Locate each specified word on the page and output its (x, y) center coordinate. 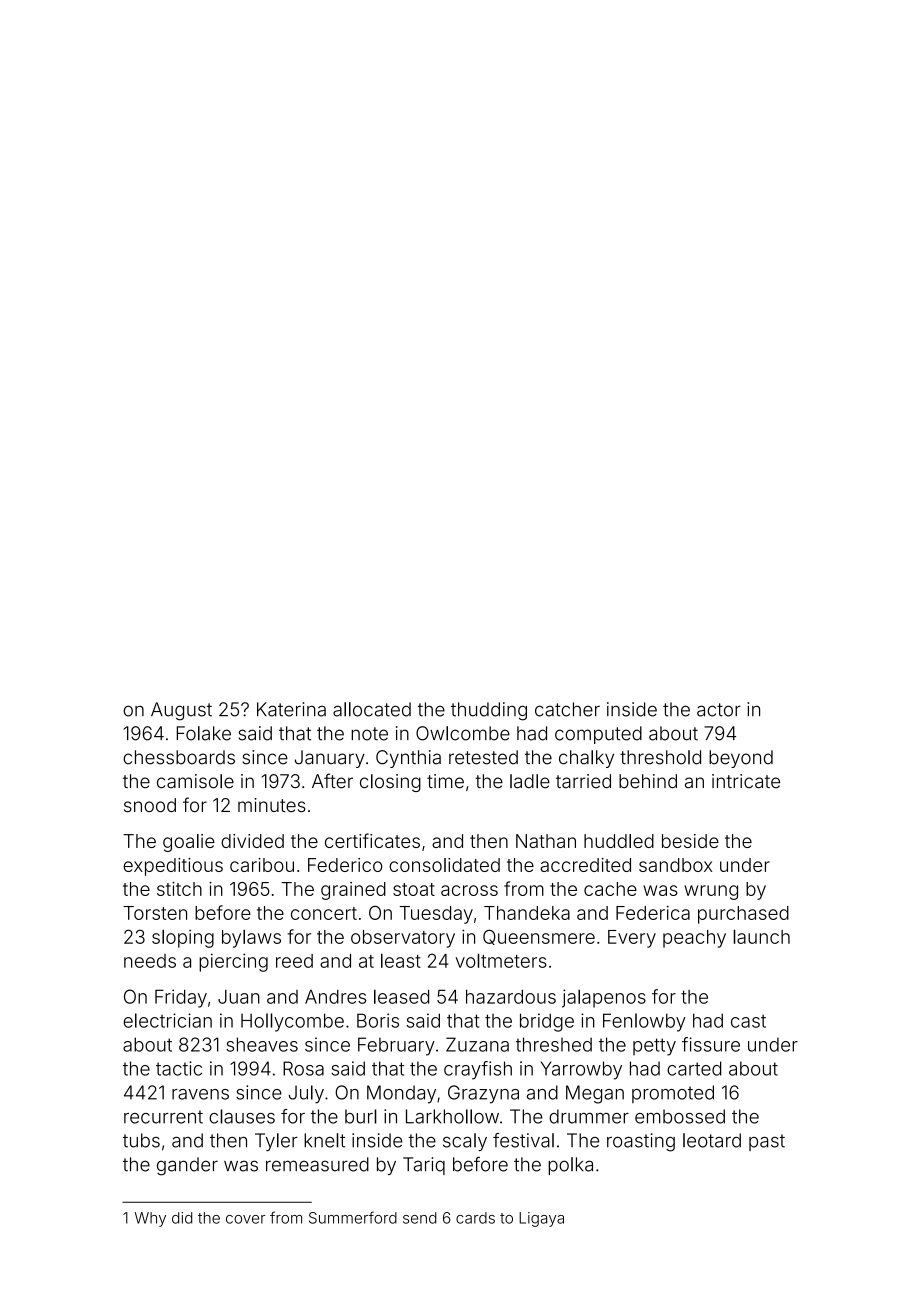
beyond (741, 759)
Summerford (353, 1217)
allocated (372, 709)
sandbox (675, 865)
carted (694, 1068)
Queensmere (539, 937)
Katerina (291, 709)
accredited (585, 865)
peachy (694, 939)
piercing (233, 962)
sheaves (262, 1044)
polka (570, 1166)
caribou (262, 865)
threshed (554, 1044)
